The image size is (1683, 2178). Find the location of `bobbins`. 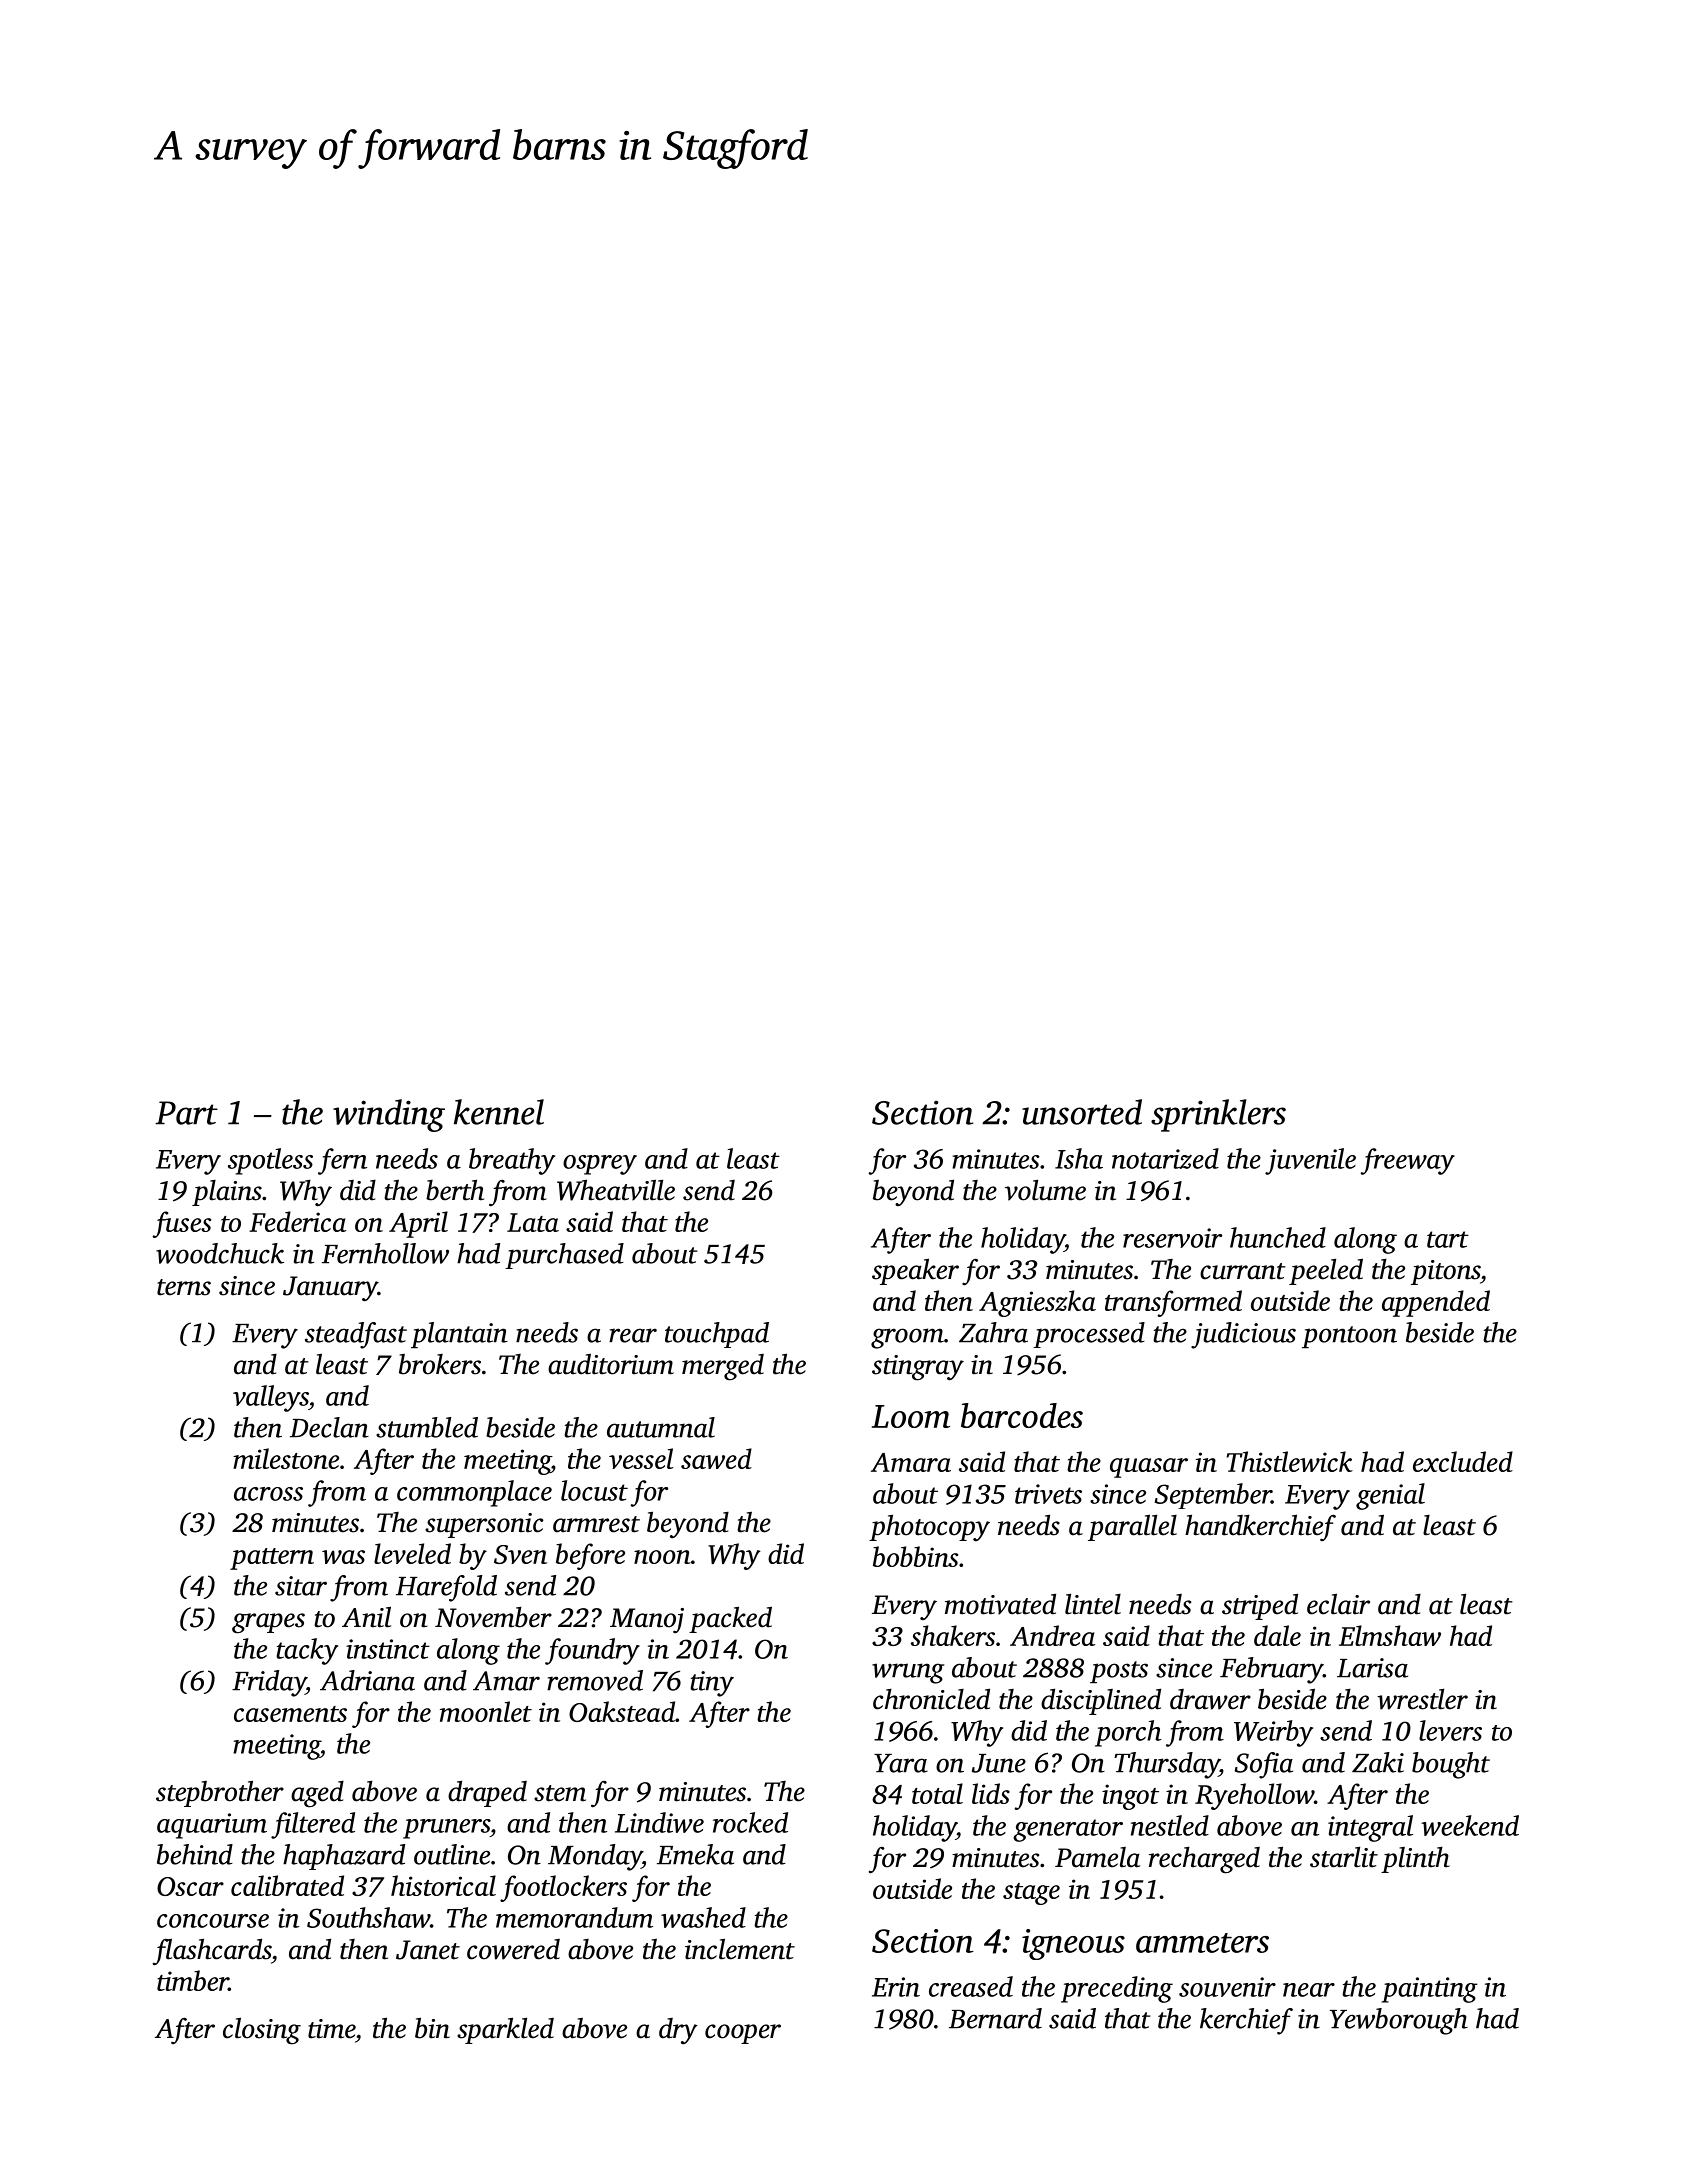

bobbins is located at coordinates (915, 1556).
